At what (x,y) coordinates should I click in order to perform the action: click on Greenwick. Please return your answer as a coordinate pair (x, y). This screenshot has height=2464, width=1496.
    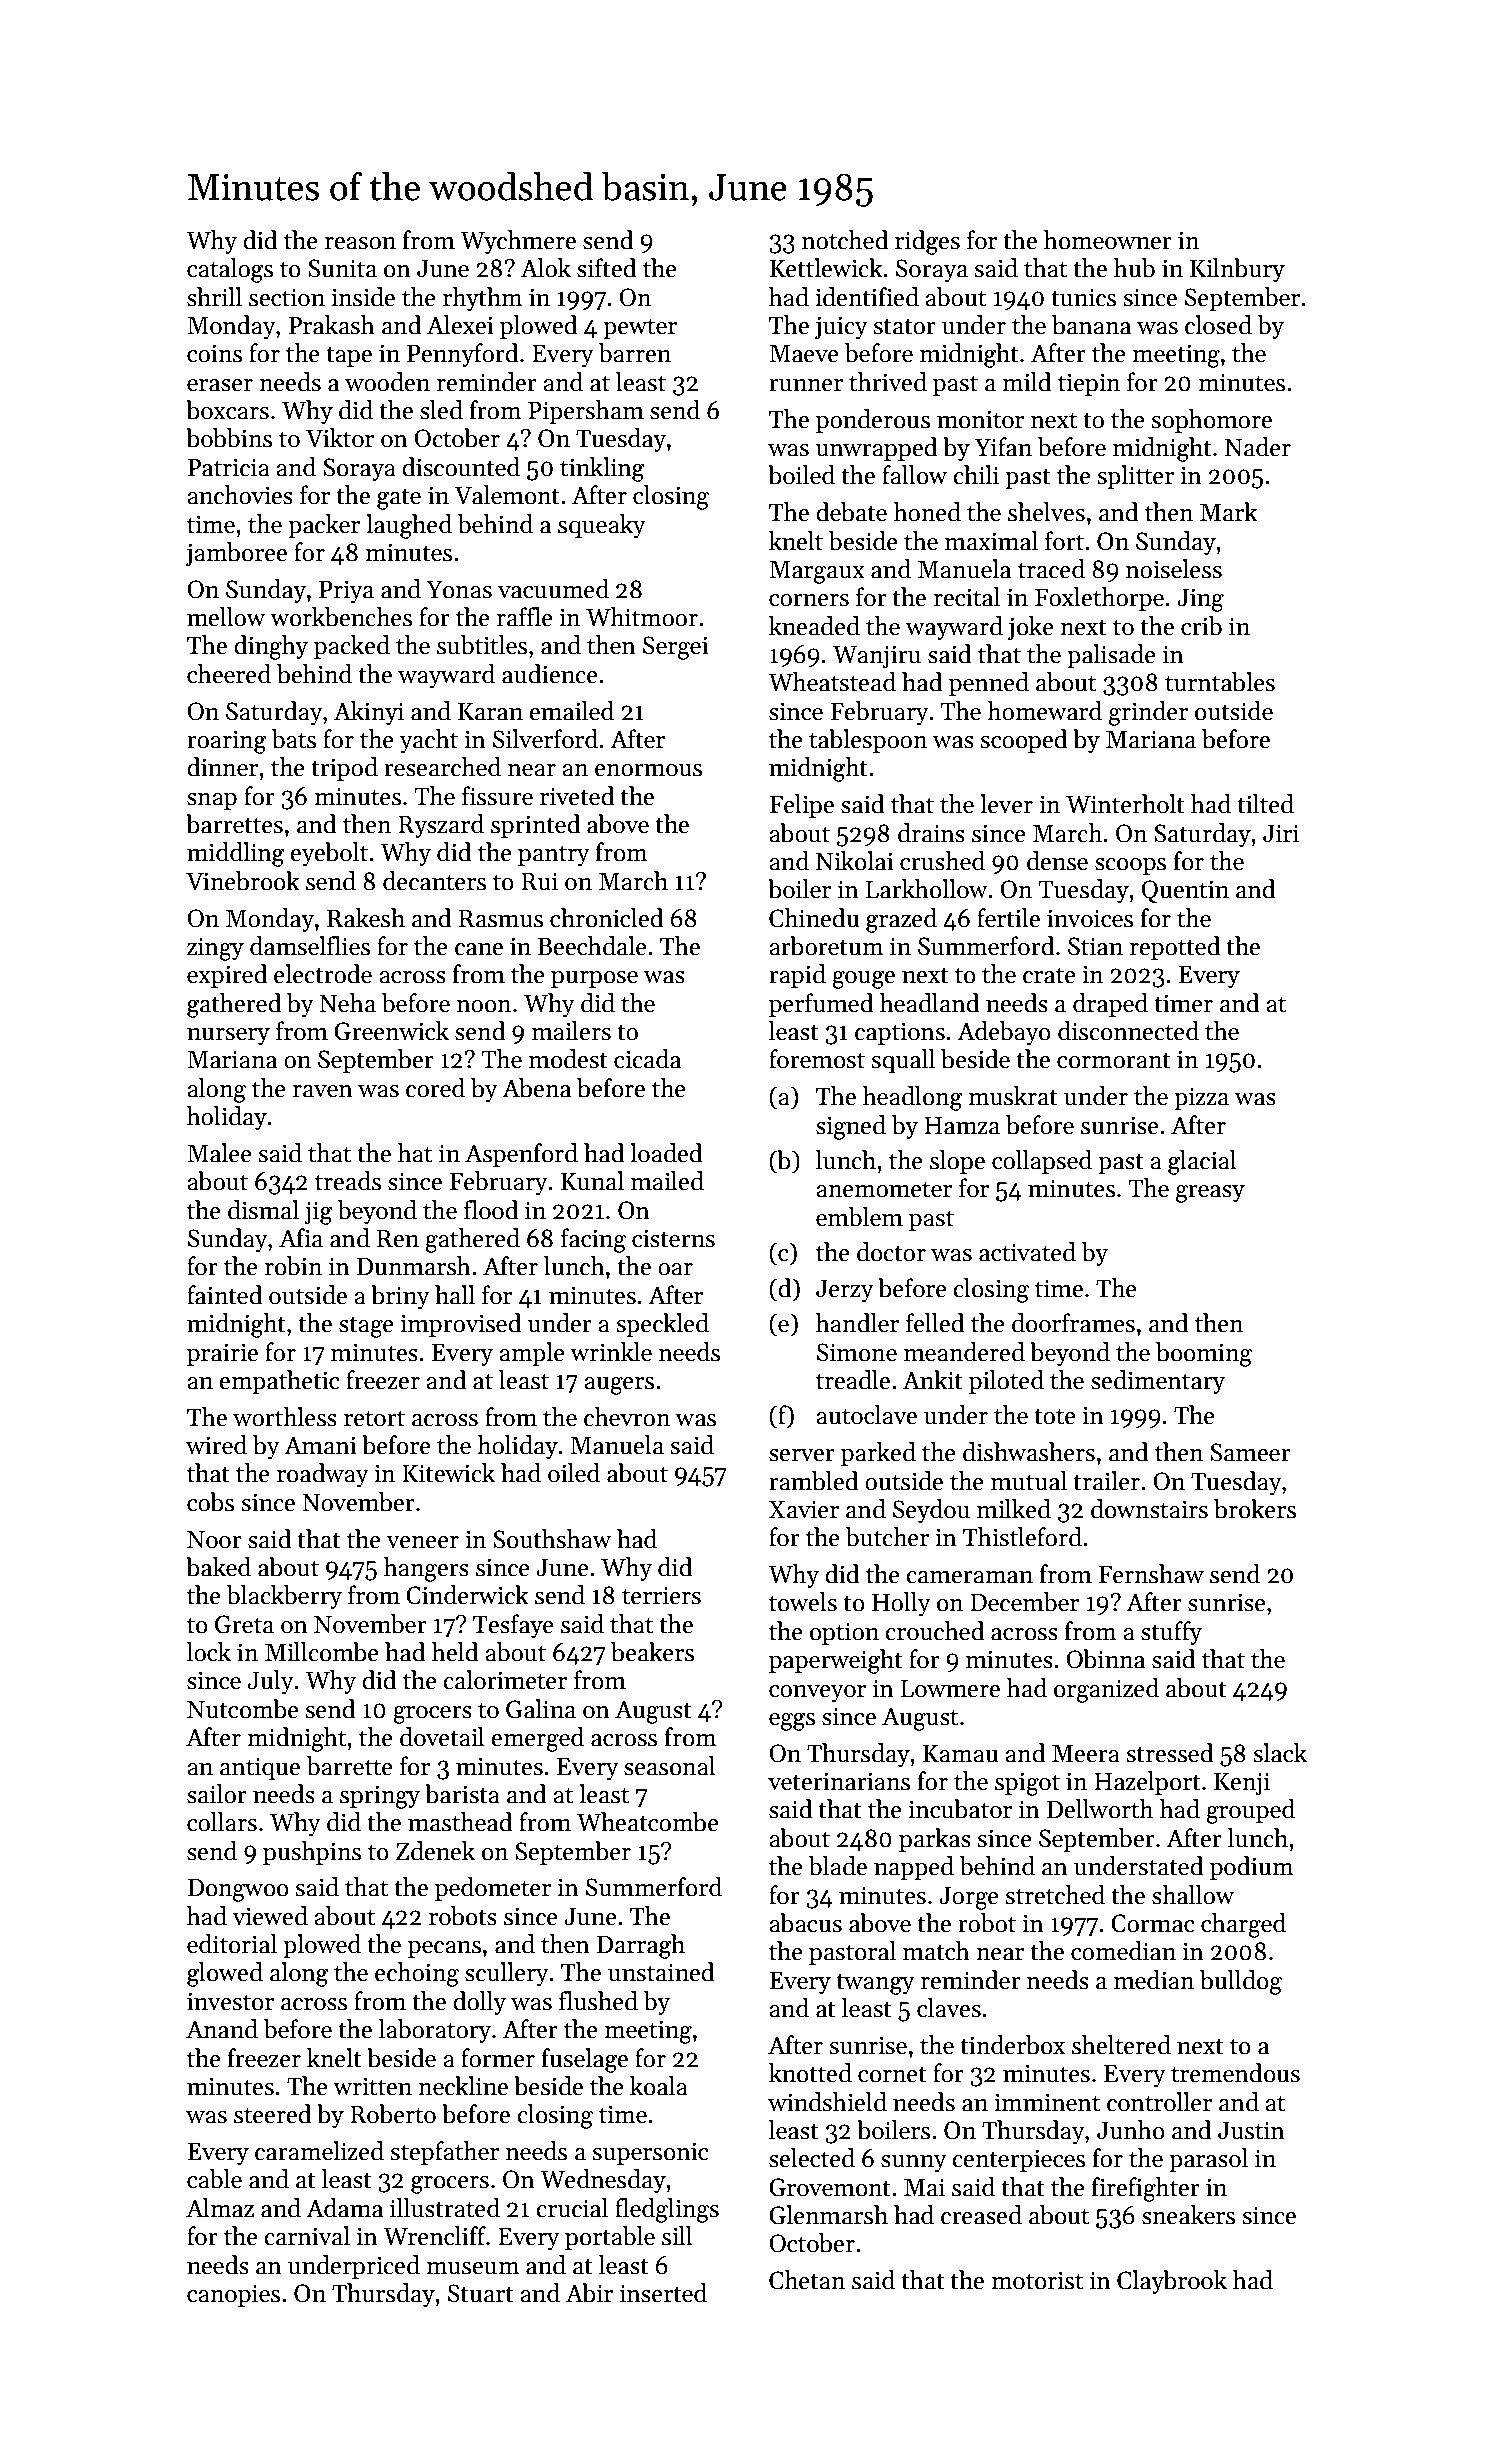
    Looking at the image, I should click on (391, 1031).
